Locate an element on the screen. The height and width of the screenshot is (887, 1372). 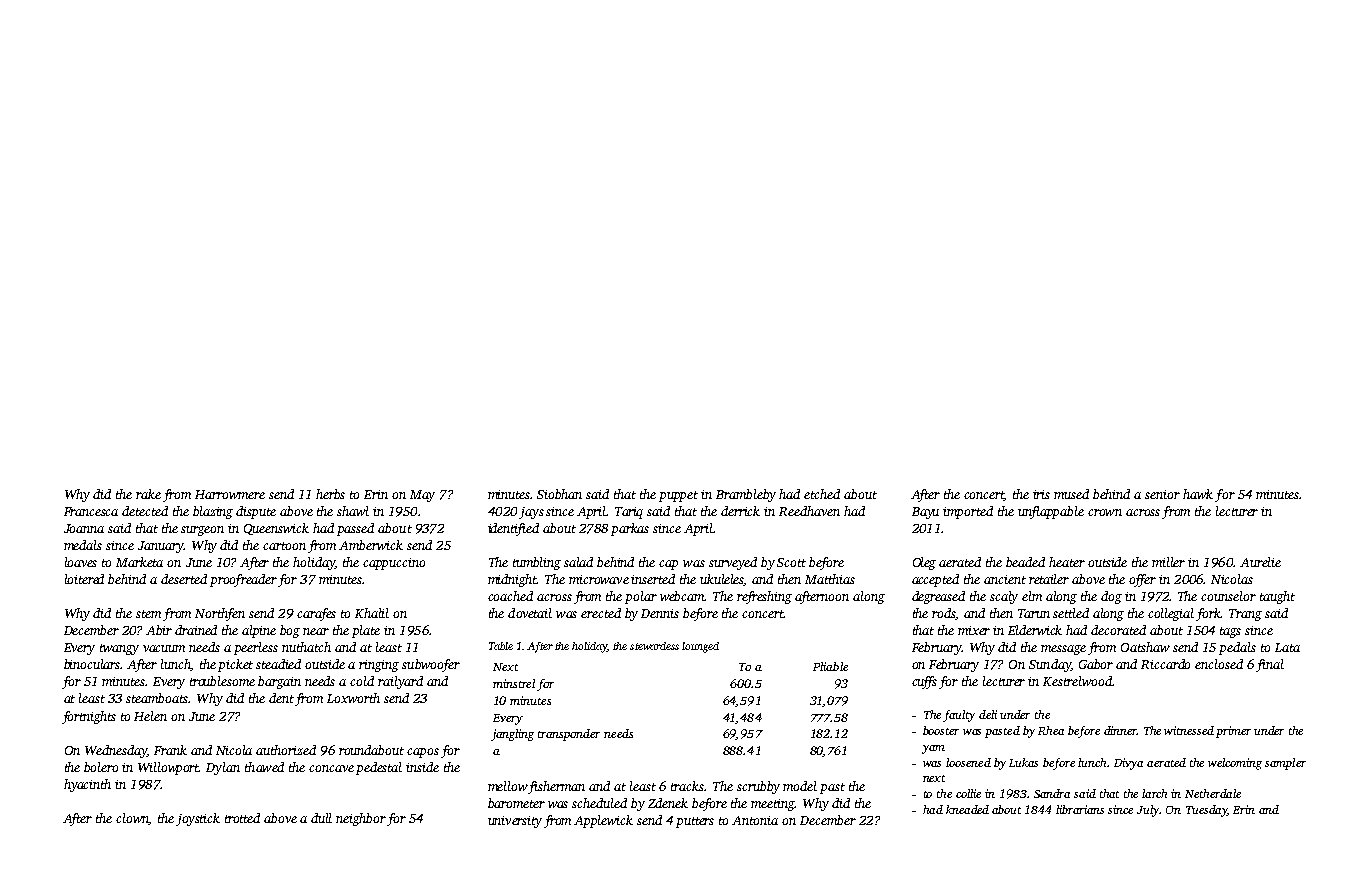
subwoofer is located at coordinates (431, 665).
